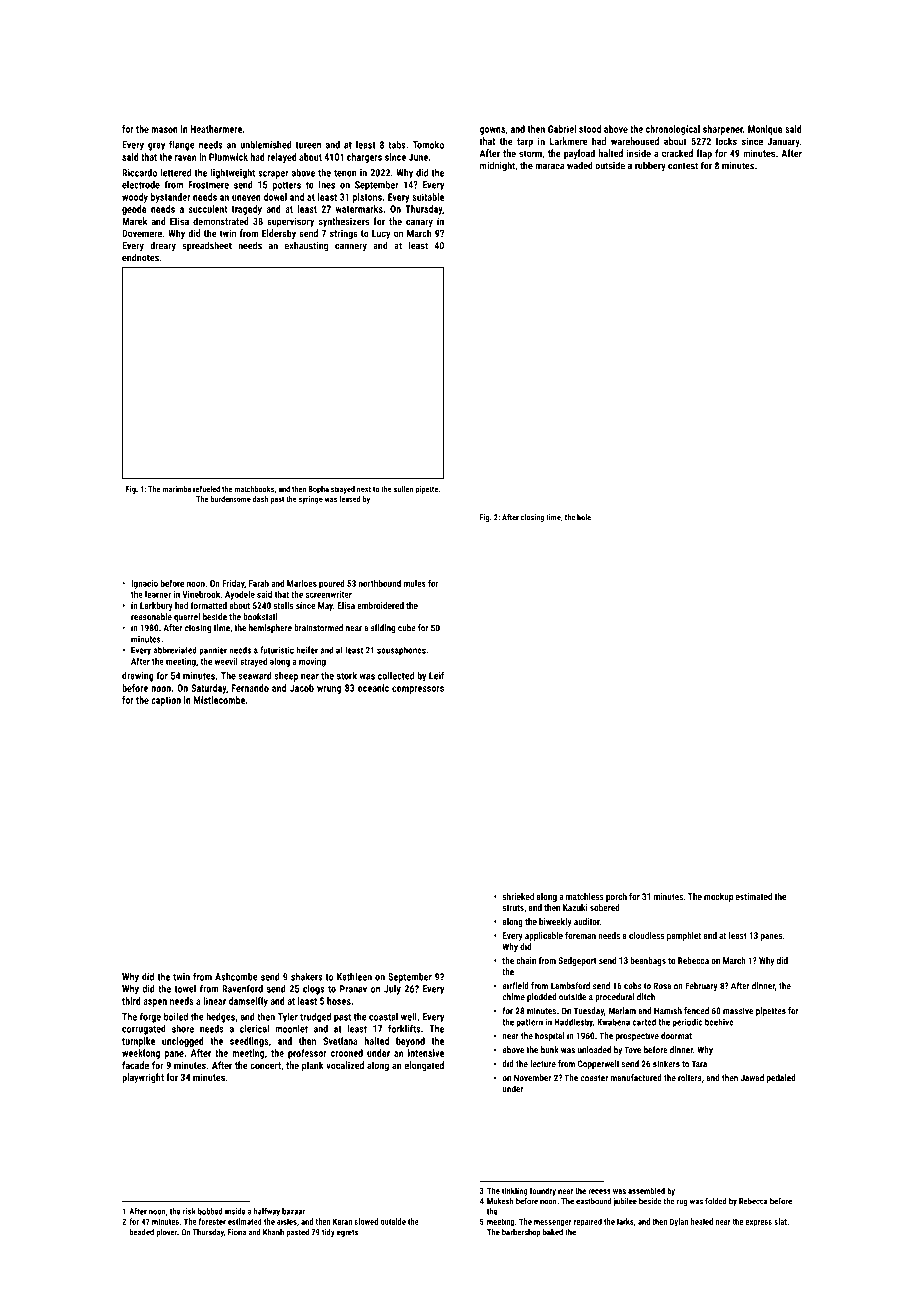 Image resolution: width=924 pixels, height=1308 pixels. Describe the element at coordinates (718, 897) in the page. I see `mockup` at that location.
